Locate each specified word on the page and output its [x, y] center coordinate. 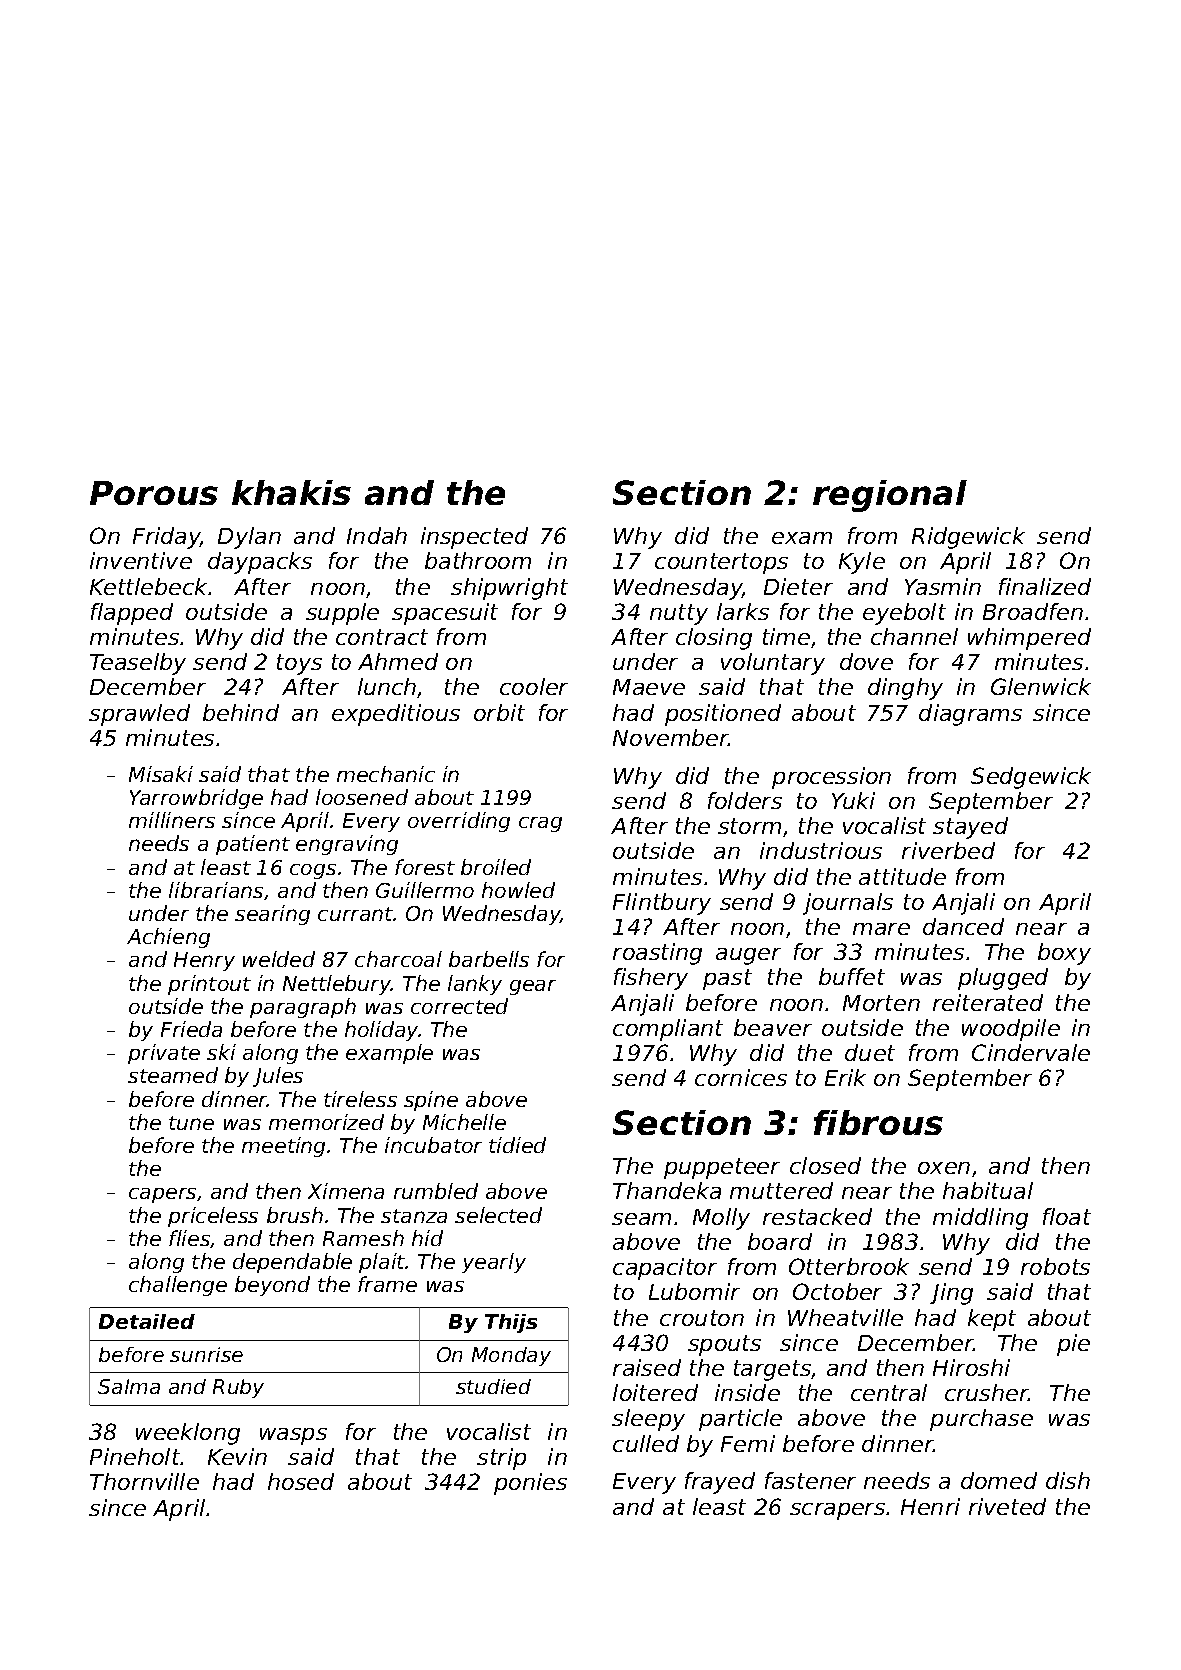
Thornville [144, 1481]
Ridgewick [968, 538]
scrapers [837, 1511]
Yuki [853, 800]
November [671, 737]
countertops [721, 563]
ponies [530, 1484]
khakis [291, 492]
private [164, 1054]
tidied [517, 1145]
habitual [988, 1190]
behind [241, 712]
